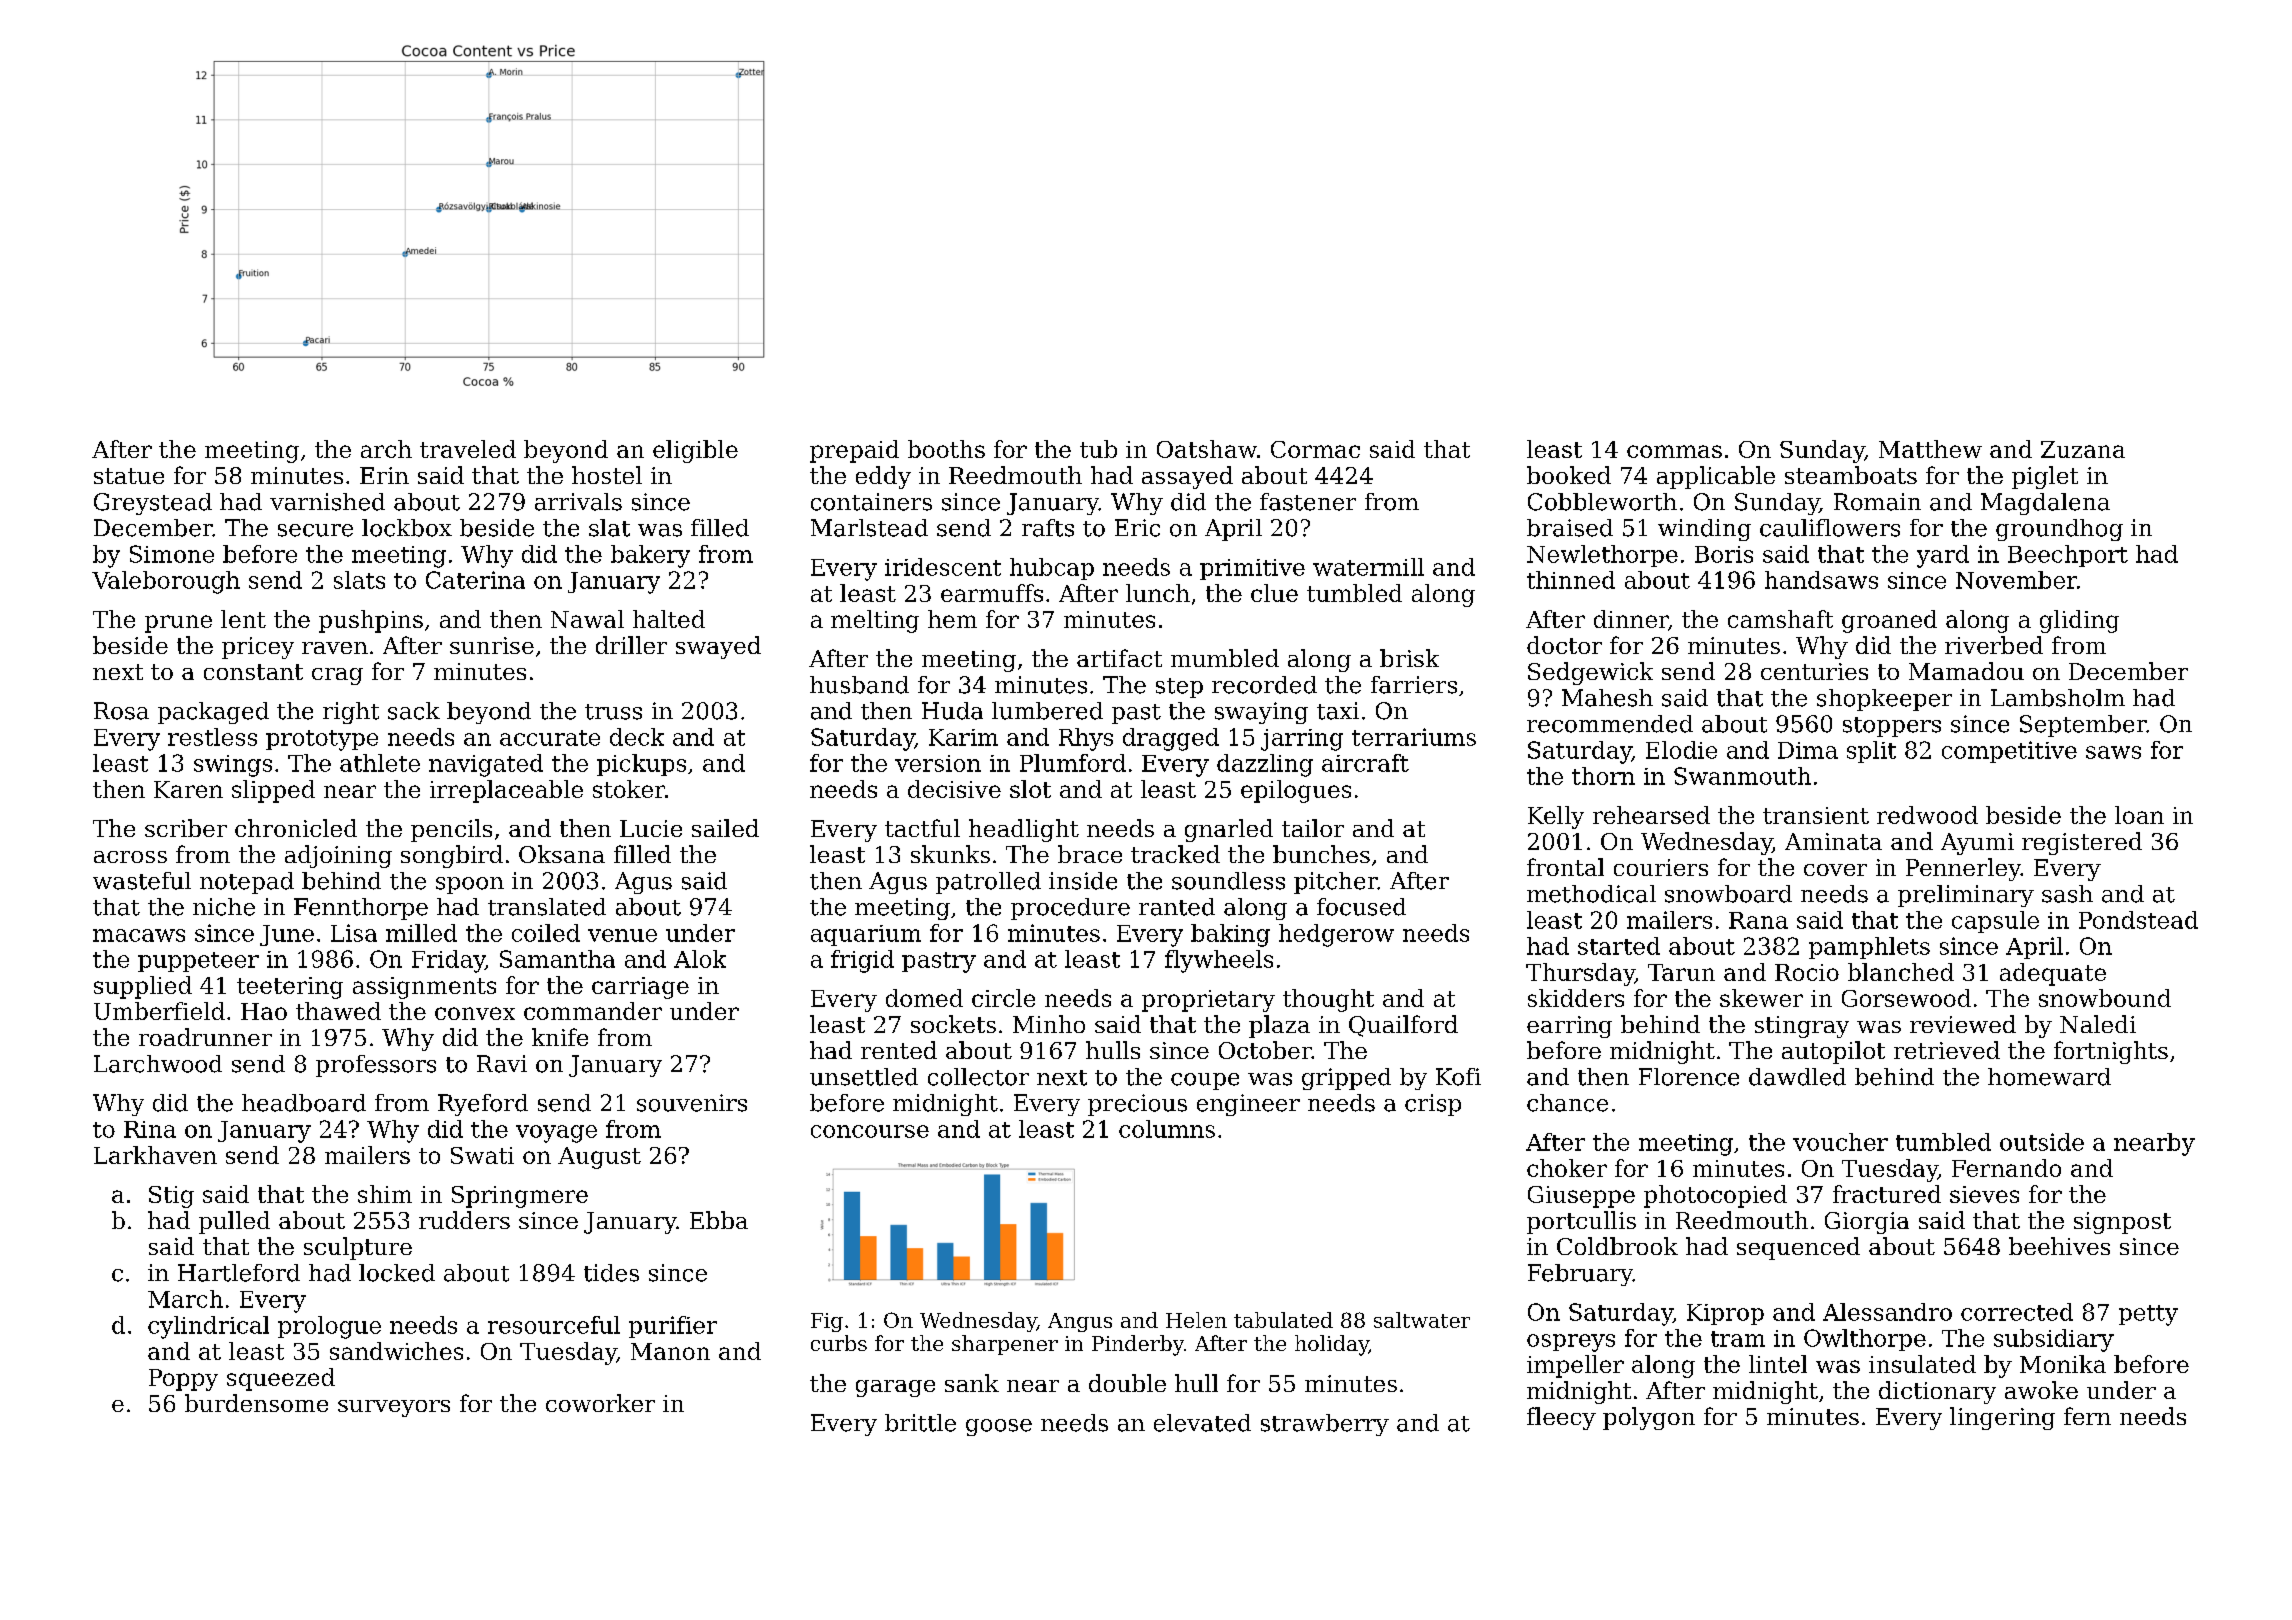 The height and width of the image is (1620, 2292). Describe the element at coordinates (153, 504) in the image. I see `Greystead` at that location.
